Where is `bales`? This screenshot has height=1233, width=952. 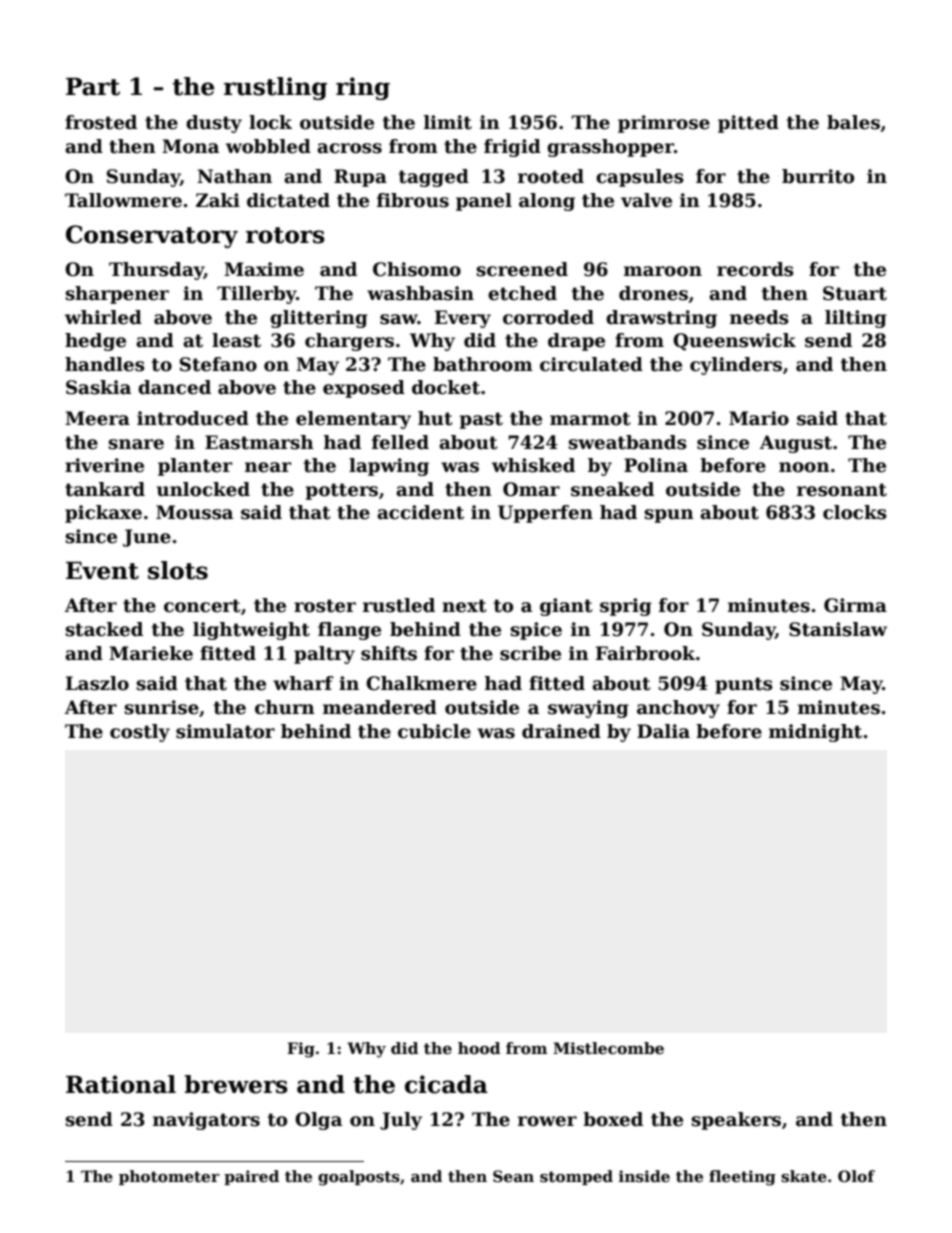 bales is located at coordinates (853, 122).
